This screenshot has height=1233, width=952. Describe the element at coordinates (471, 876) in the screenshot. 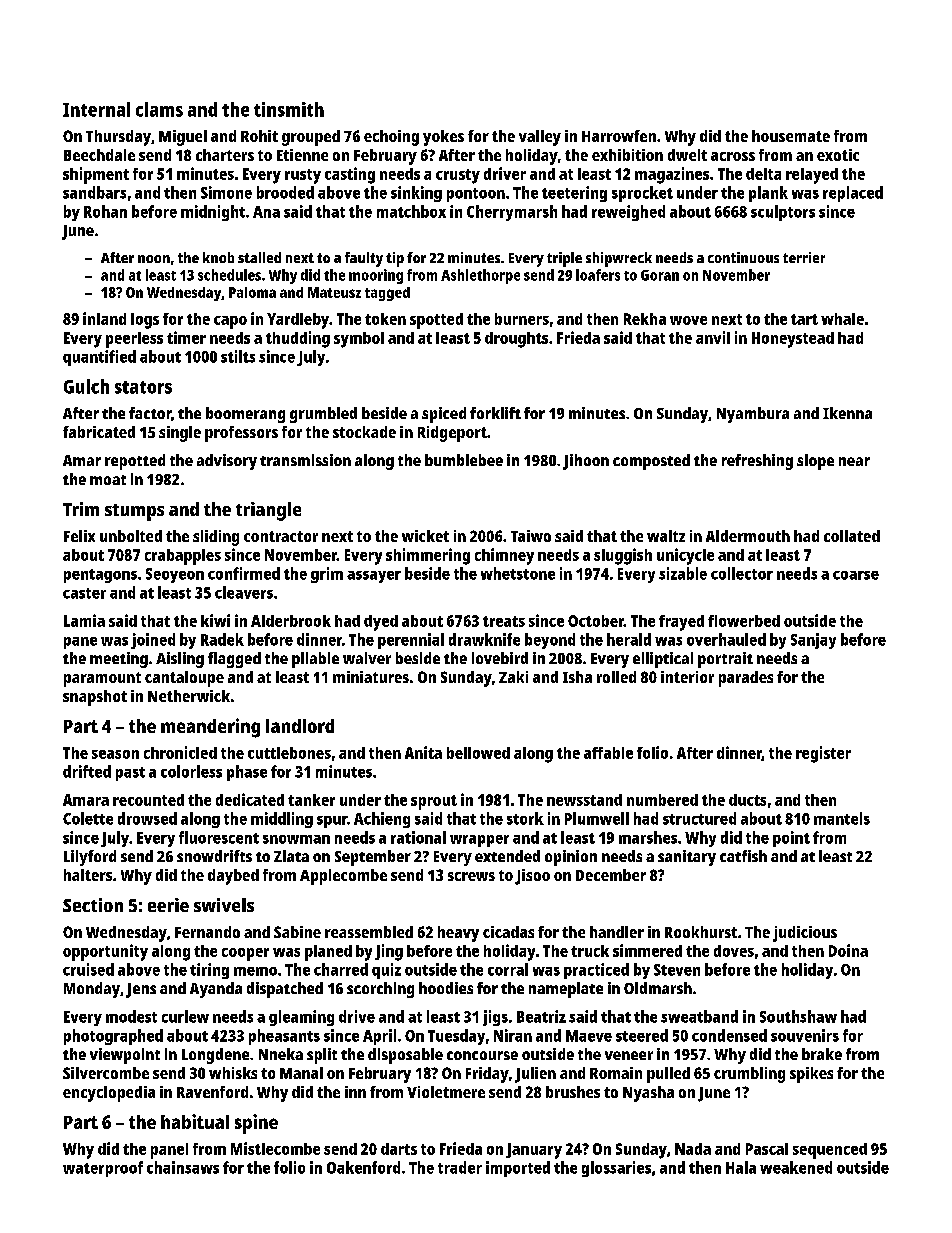

I see `screws` at that location.
